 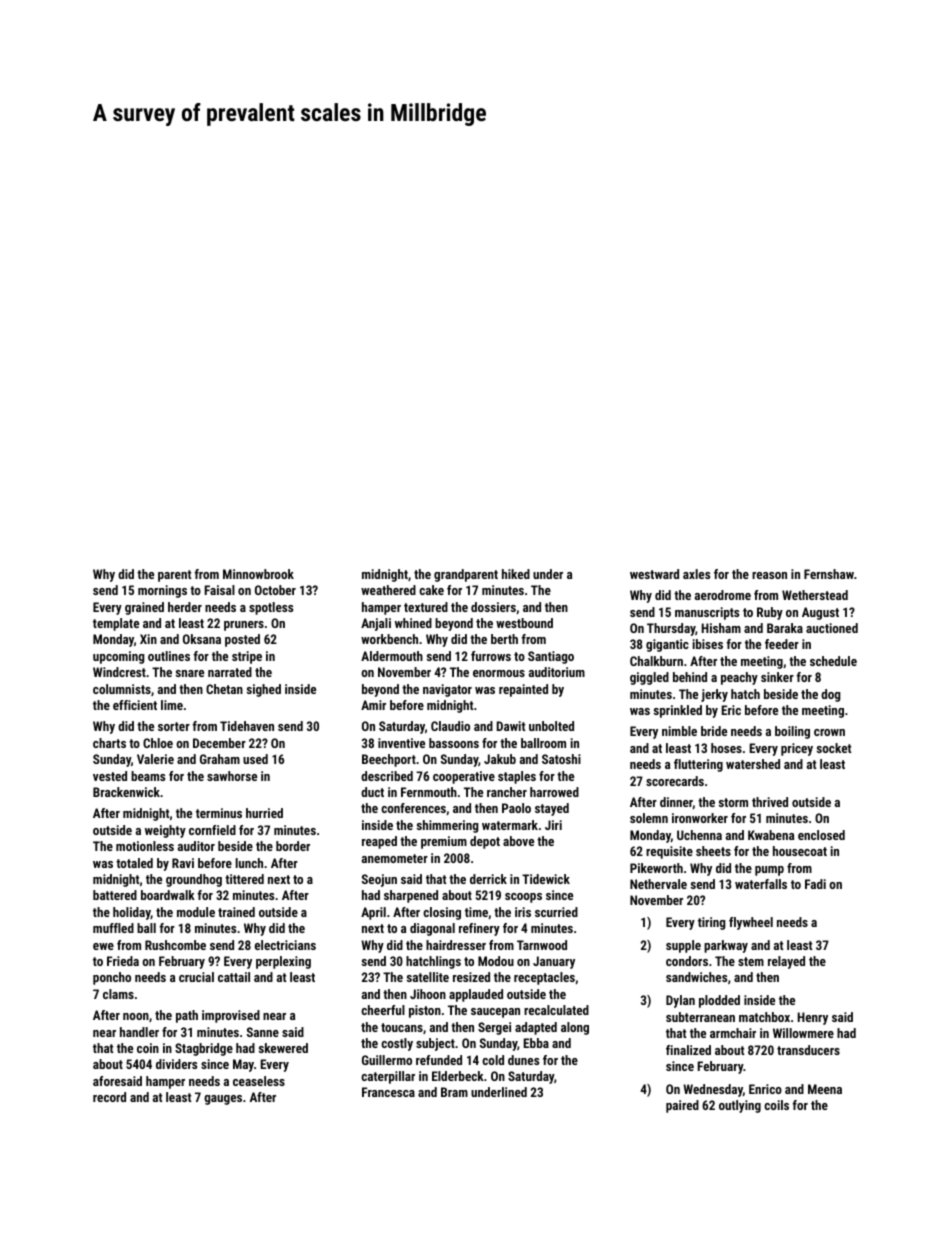 I want to click on hurried, so click(x=264, y=813).
